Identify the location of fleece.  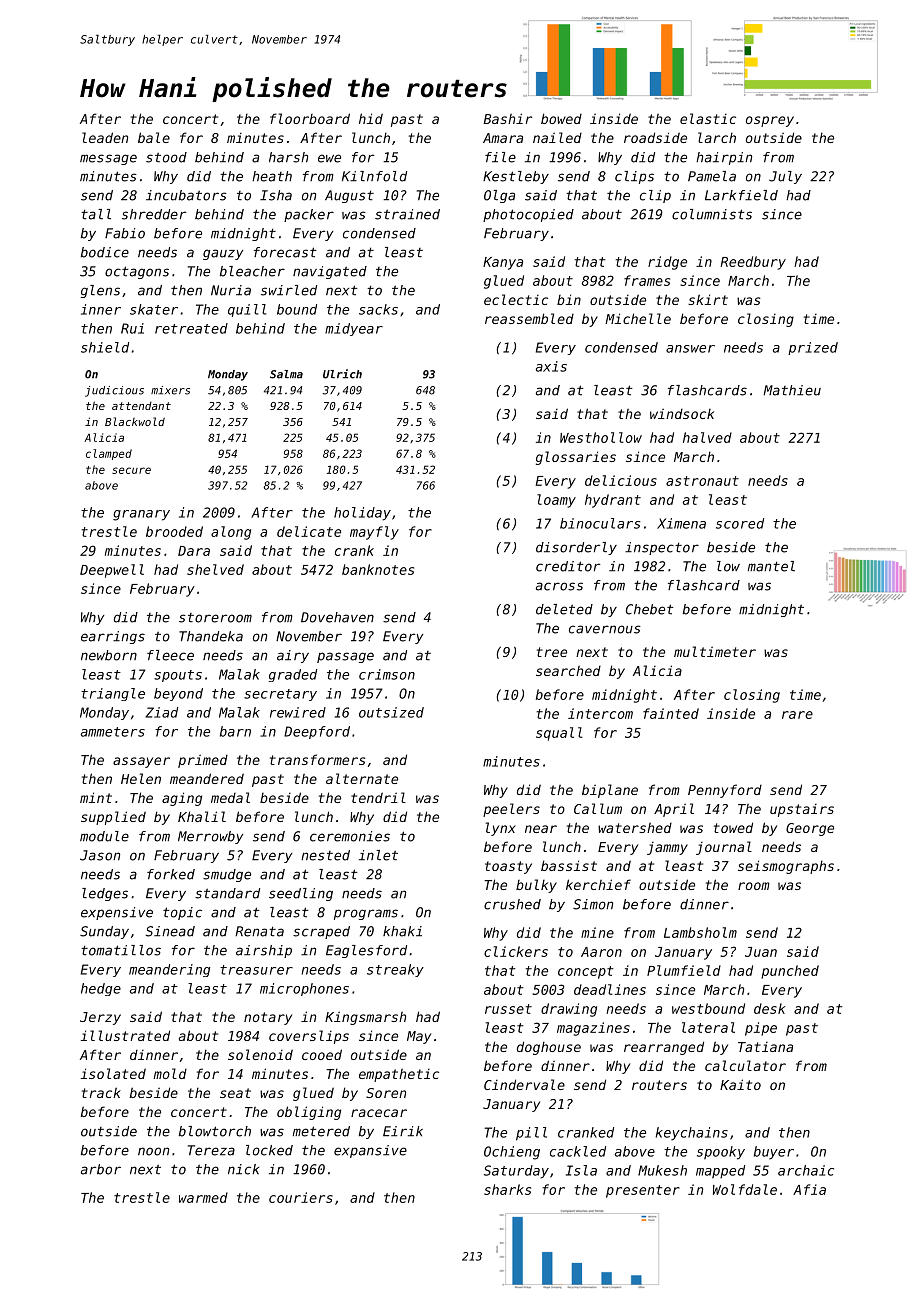
(170, 655).
